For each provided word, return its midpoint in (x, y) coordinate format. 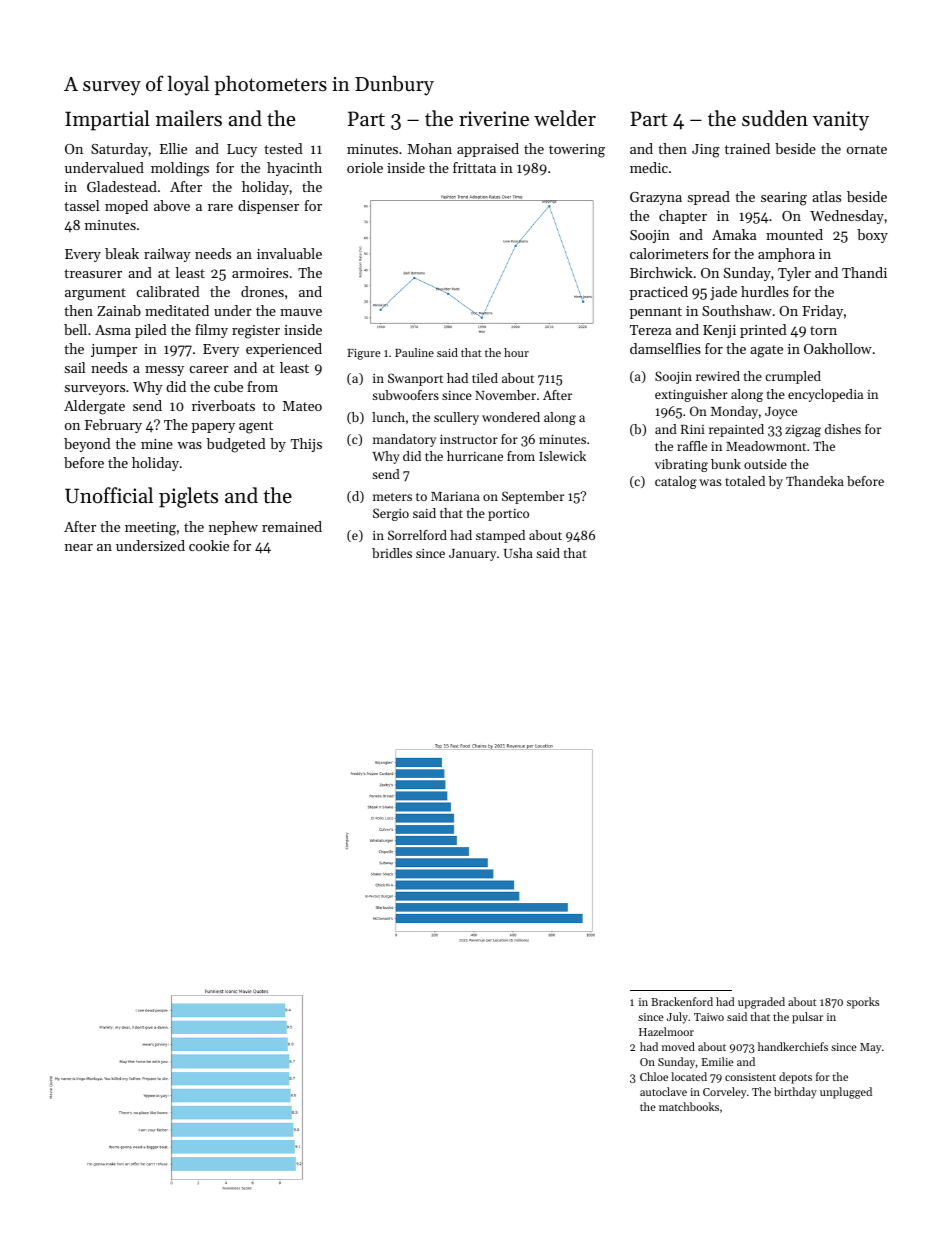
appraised (488, 150)
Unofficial (109, 495)
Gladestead (122, 186)
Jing (706, 151)
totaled (745, 481)
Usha (518, 553)
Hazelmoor (666, 1031)
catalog (676, 482)
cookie (209, 545)
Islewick (562, 456)
